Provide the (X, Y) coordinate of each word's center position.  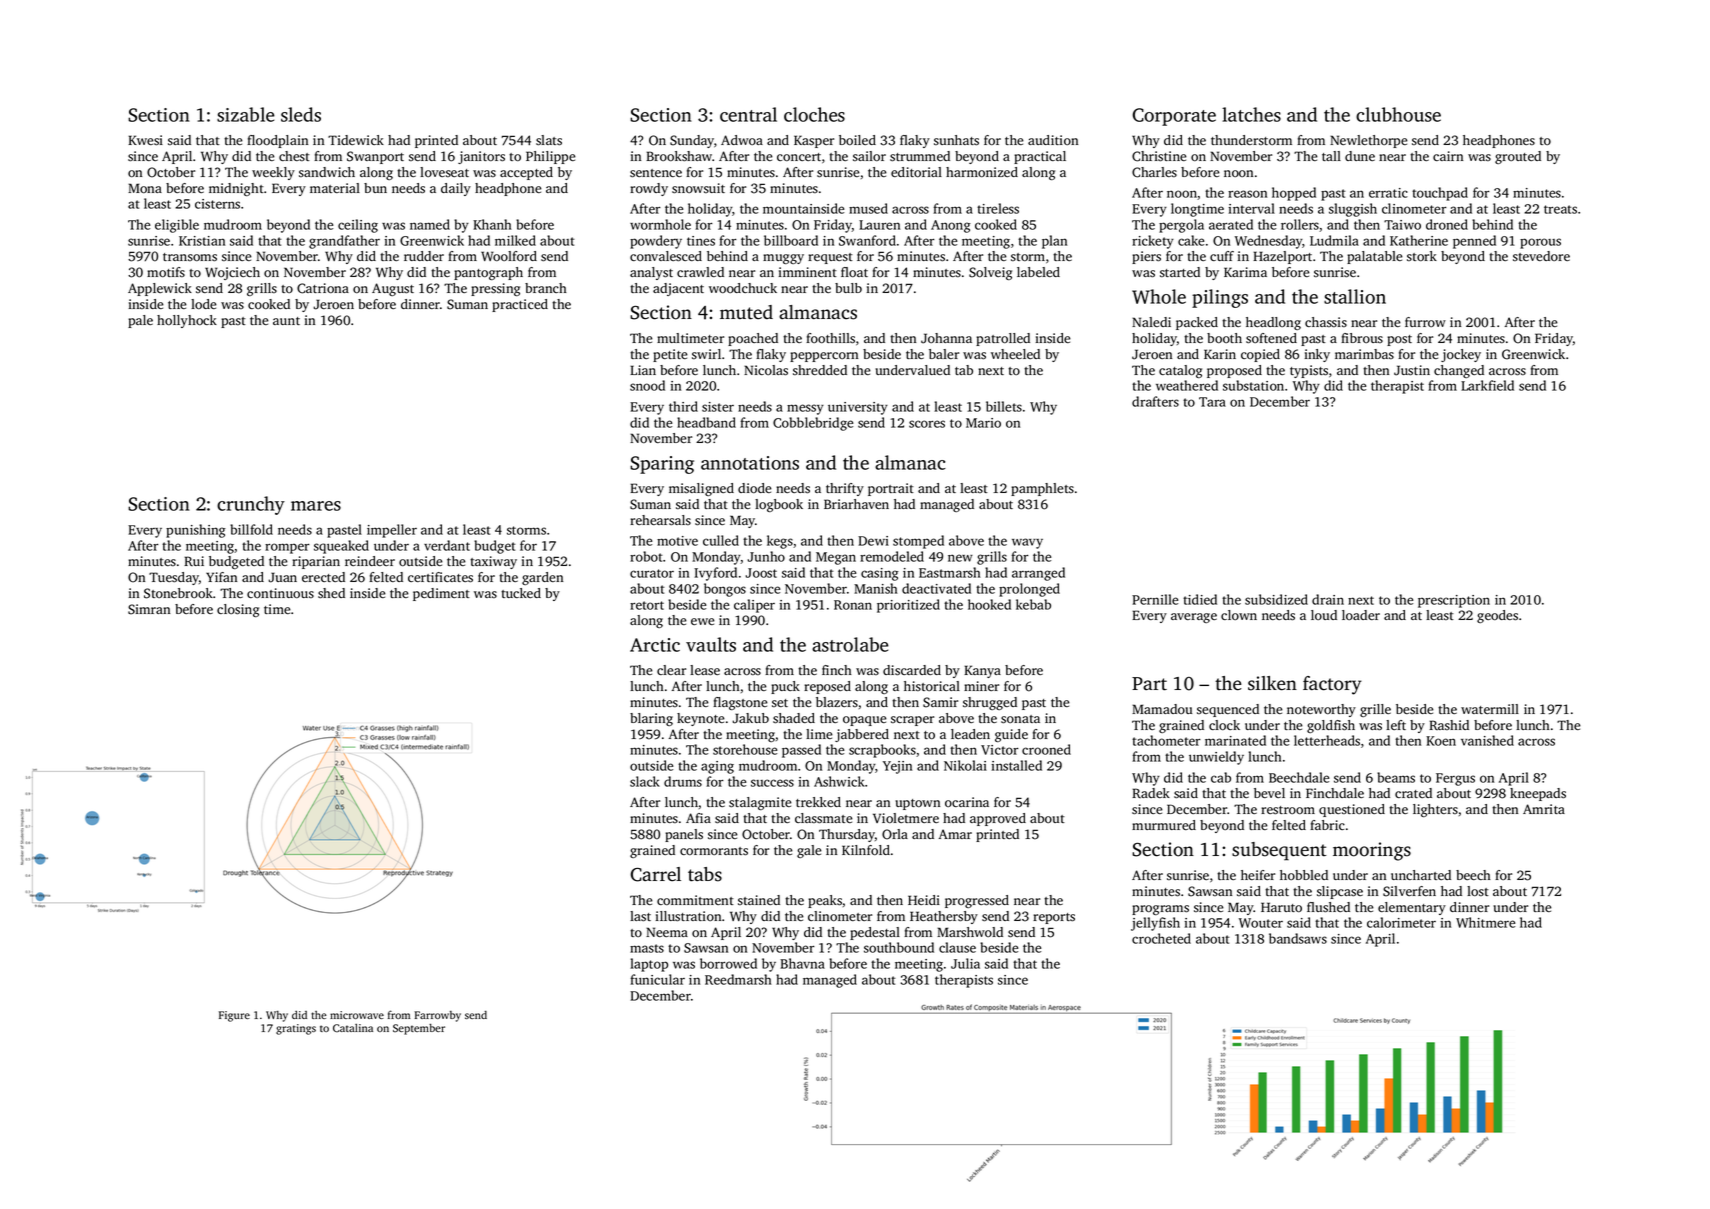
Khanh (492, 224)
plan (1054, 242)
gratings (296, 1029)
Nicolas (766, 370)
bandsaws (1298, 938)
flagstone (740, 703)
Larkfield (1487, 385)
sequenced (1228, 710)
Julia (965, 963)
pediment (441, 594)
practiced (520, 305)
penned (1474, 242)
